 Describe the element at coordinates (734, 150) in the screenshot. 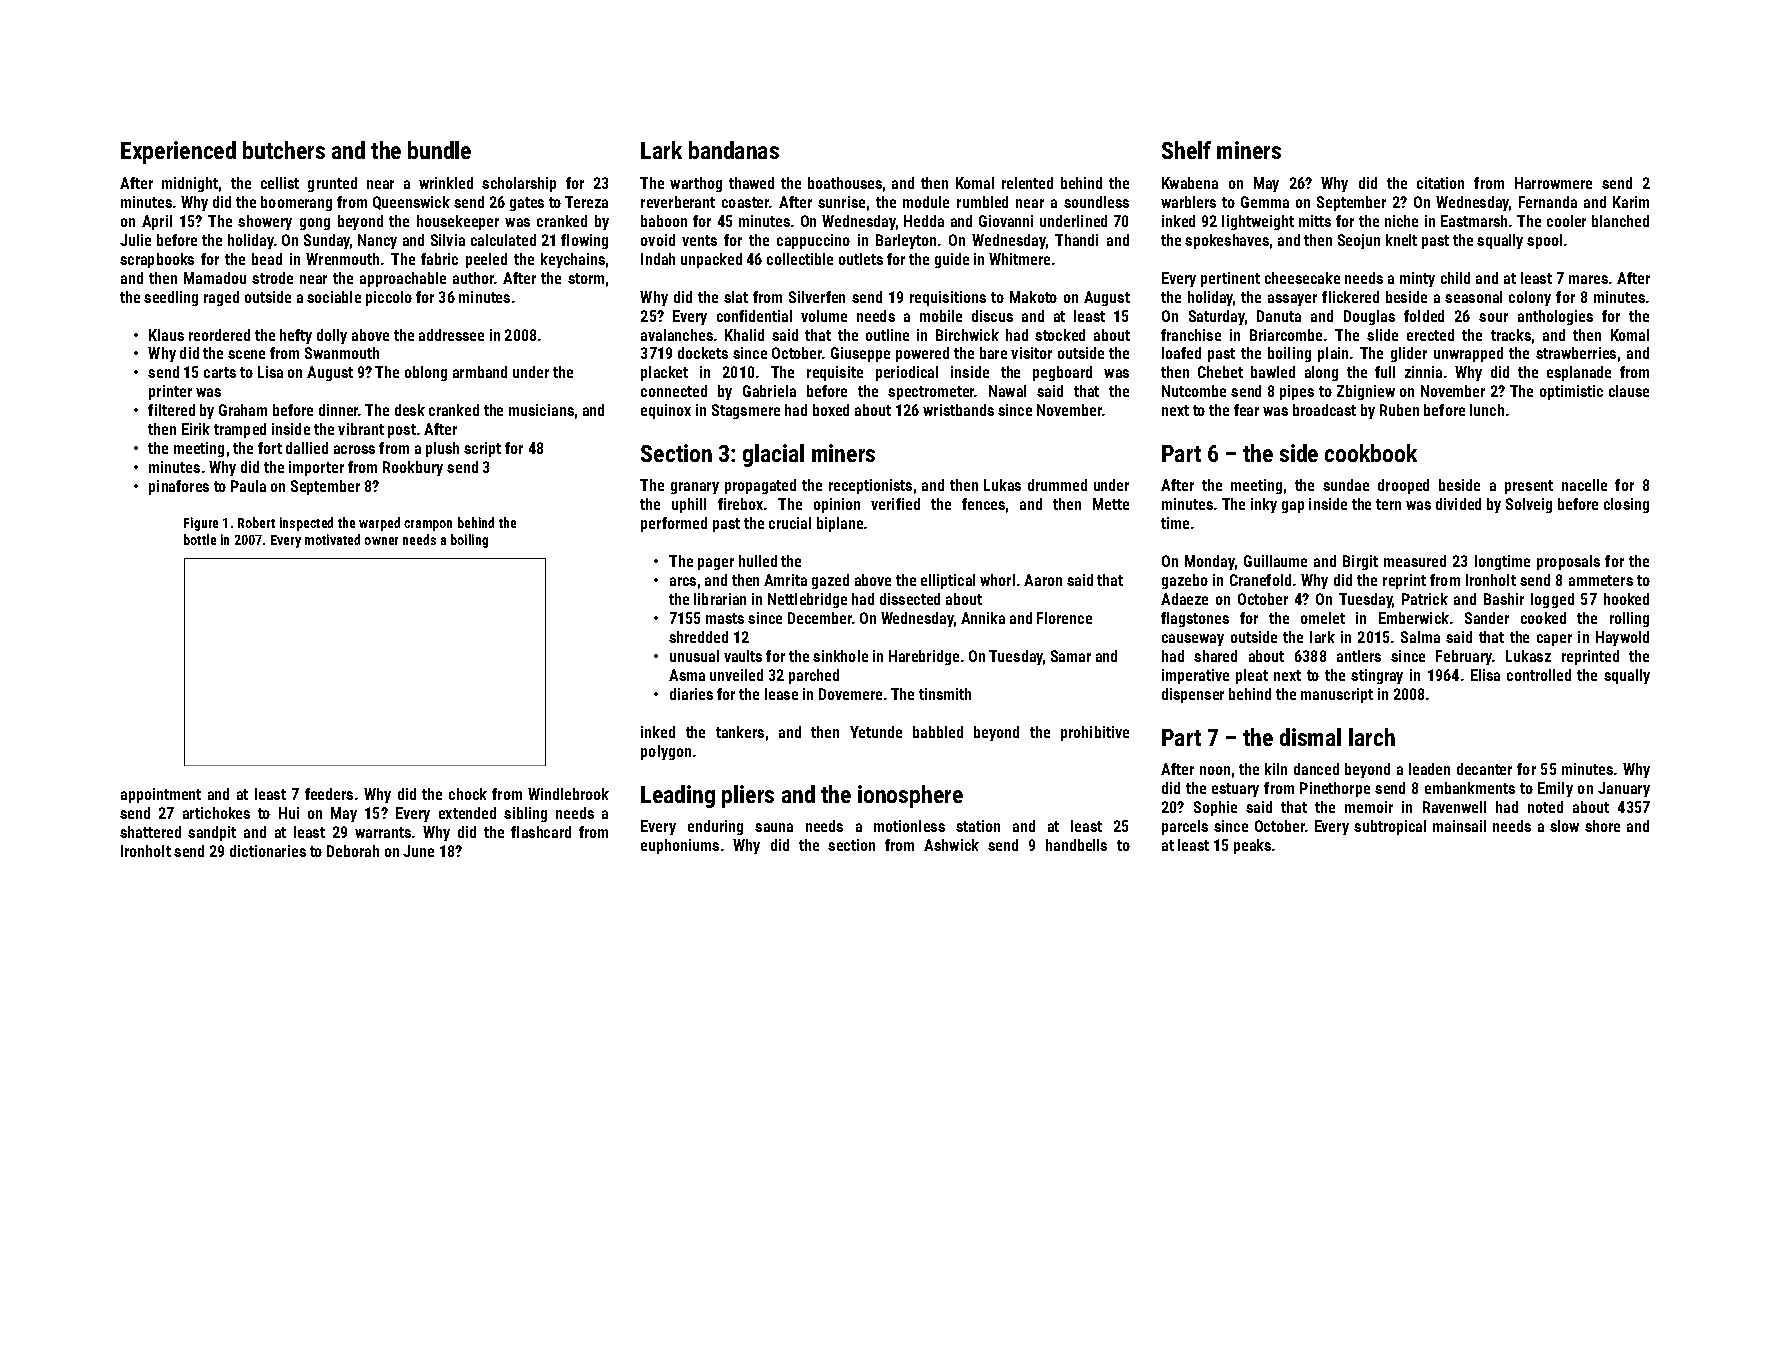

I see `bandanas` at that location.
